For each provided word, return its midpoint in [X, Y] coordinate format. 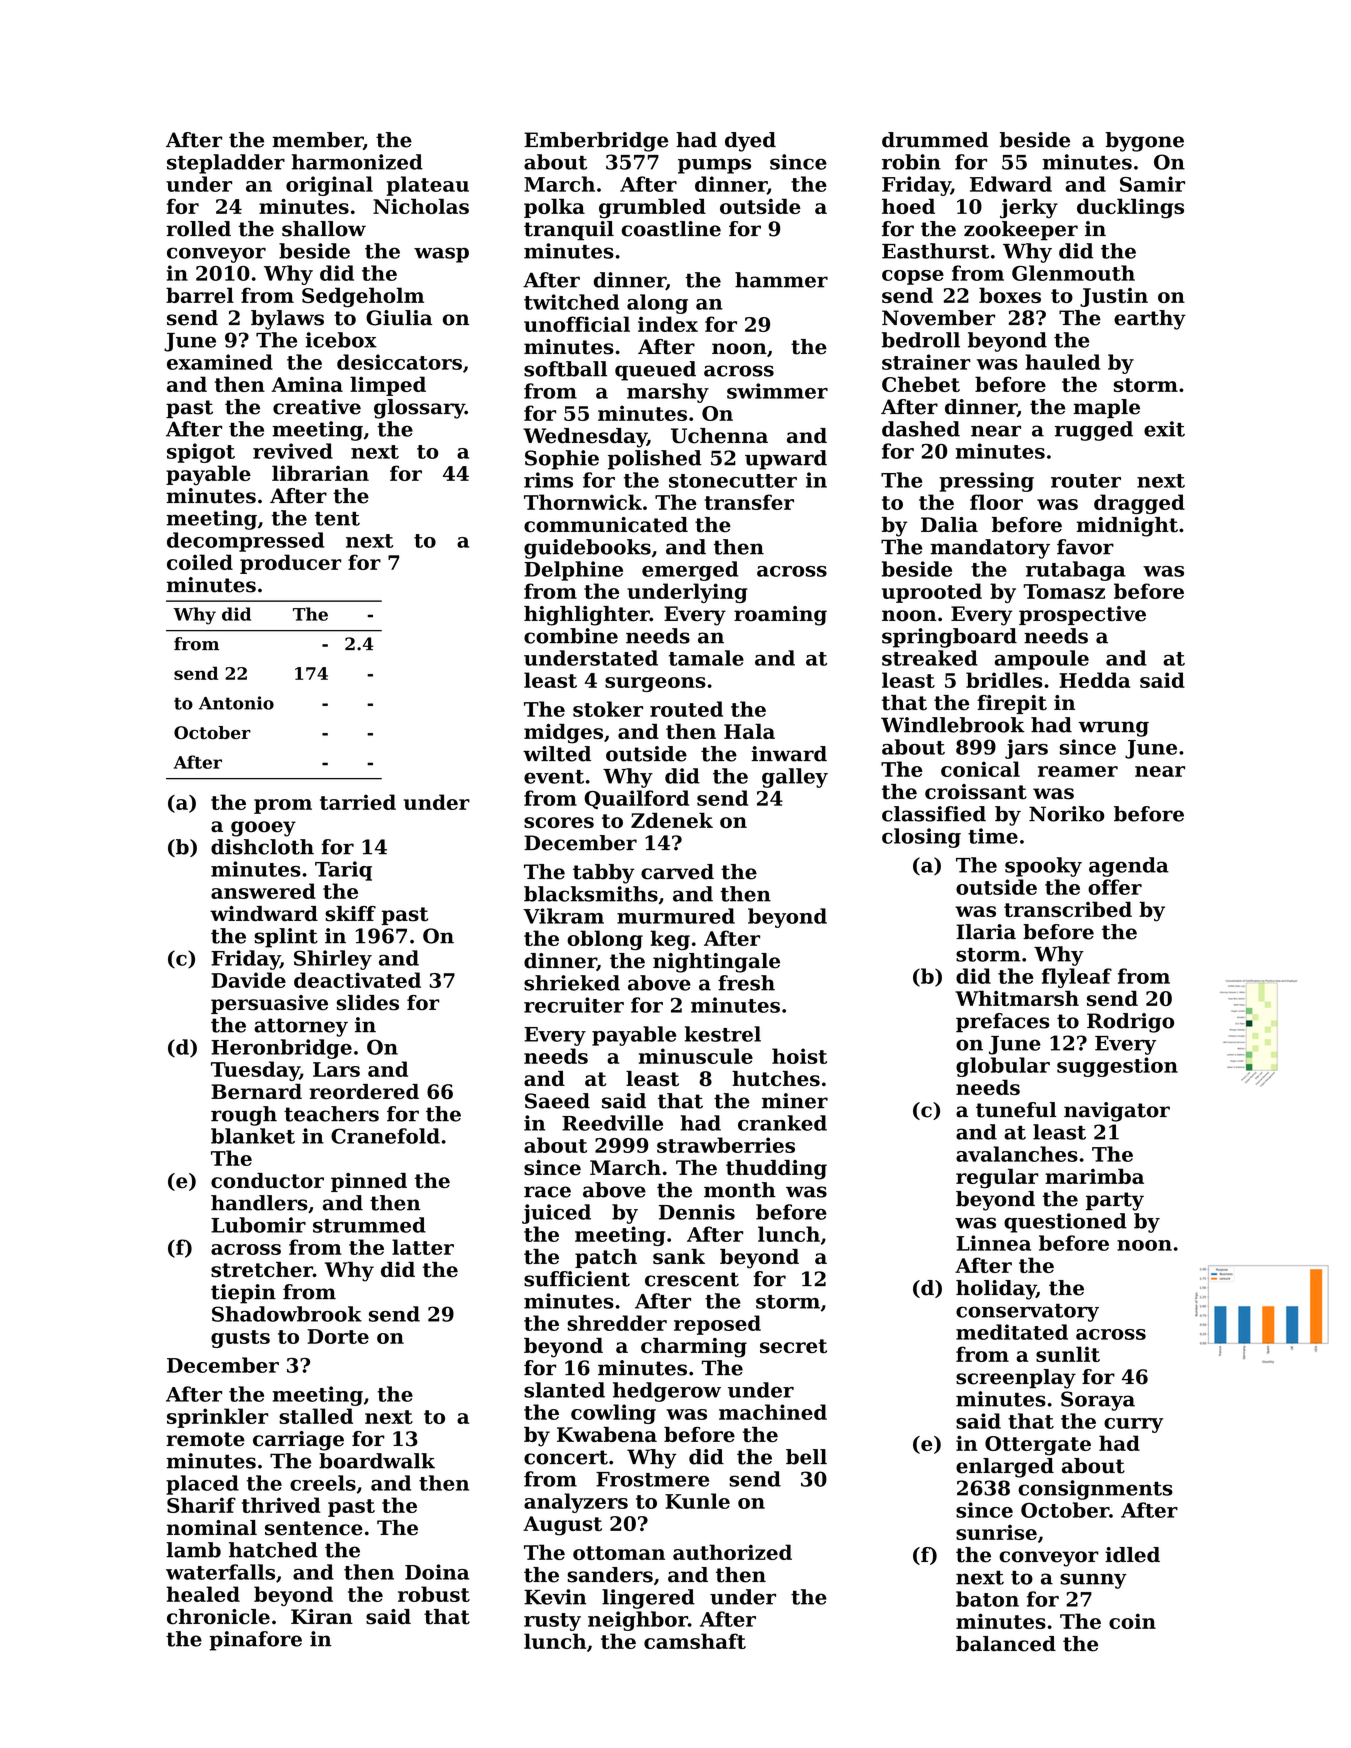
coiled [200, 562]
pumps [714, 166]
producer [290, 564]
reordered [364, 1092]
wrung [1113, 729]
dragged [1139, 504]
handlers [259, 1203]
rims [548, 480]
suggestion [1117, 1067]
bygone [1144, 142]
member [317, 140]
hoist [799, 1056]
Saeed [557, 1101]
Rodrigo [1130, 1023]
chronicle [218, 1617]
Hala [749, 731]
